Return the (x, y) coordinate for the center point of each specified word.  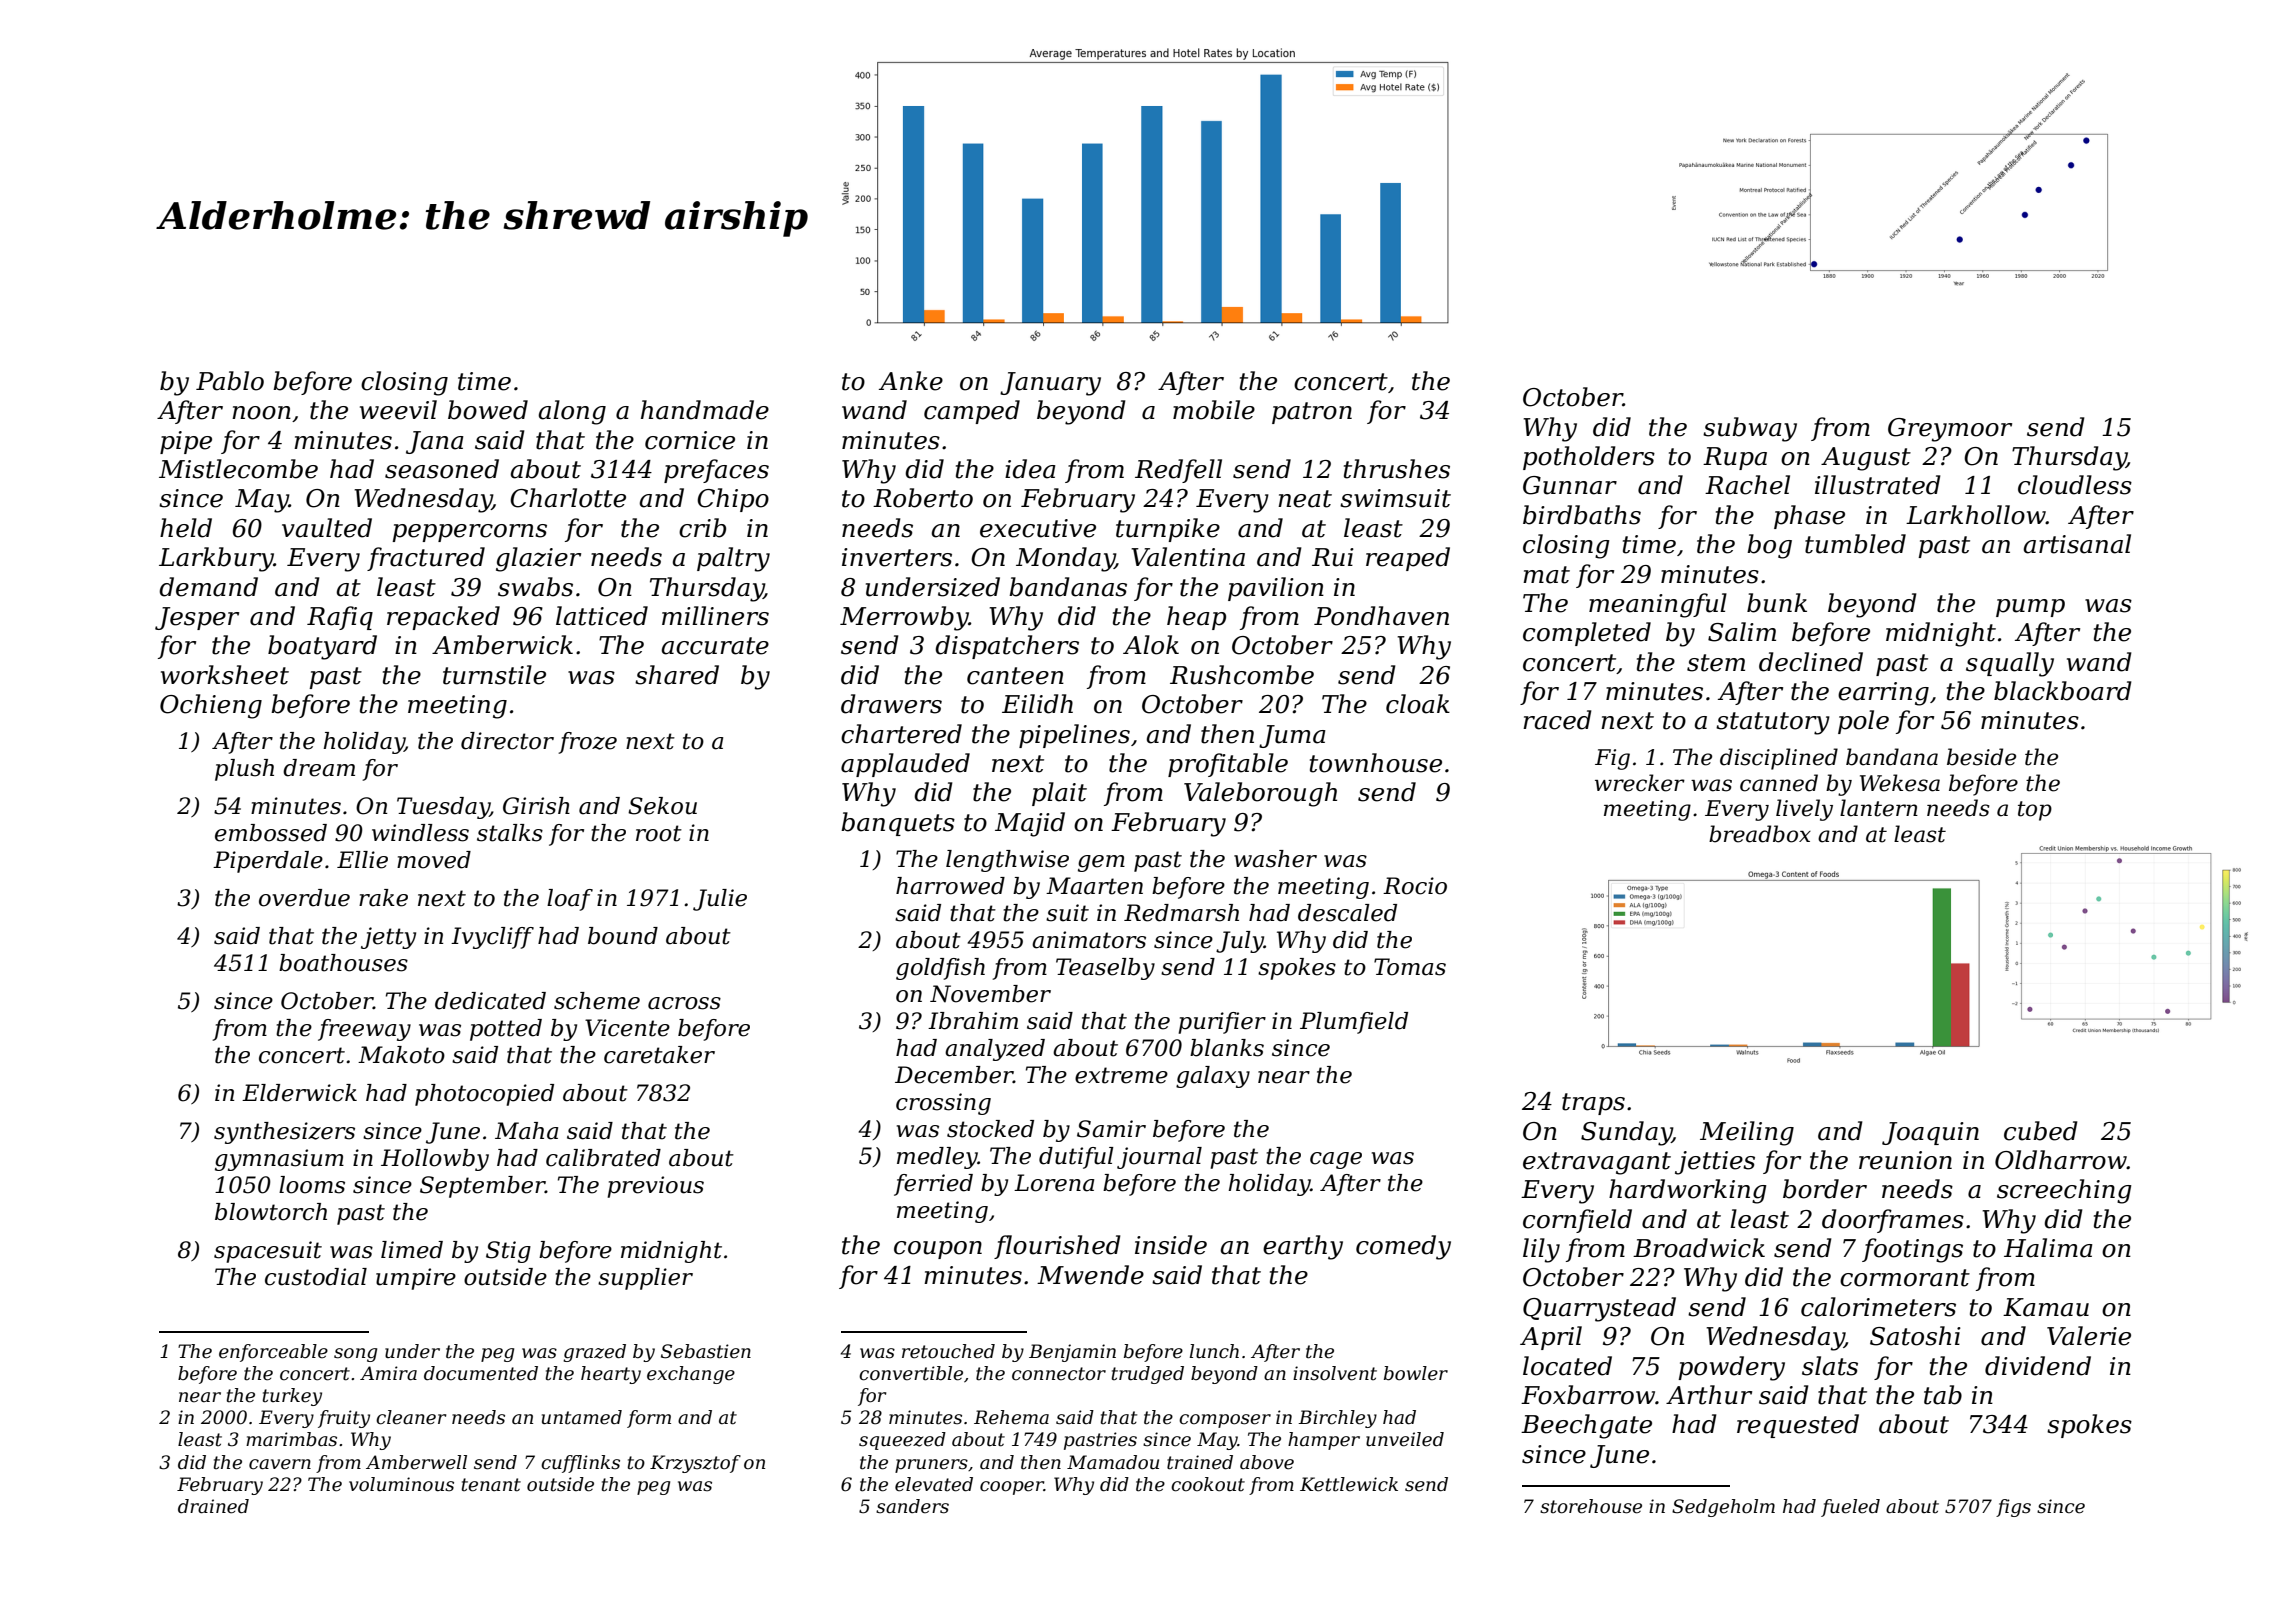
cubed (2041, 1131)
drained (213, 1506)
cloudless (2075, 485)
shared (677, 675)
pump (2030, 608)
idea (1030, 469)
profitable (1228, 765)
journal (1159, 1158)
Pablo (230, 381)
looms (312, 1185)
